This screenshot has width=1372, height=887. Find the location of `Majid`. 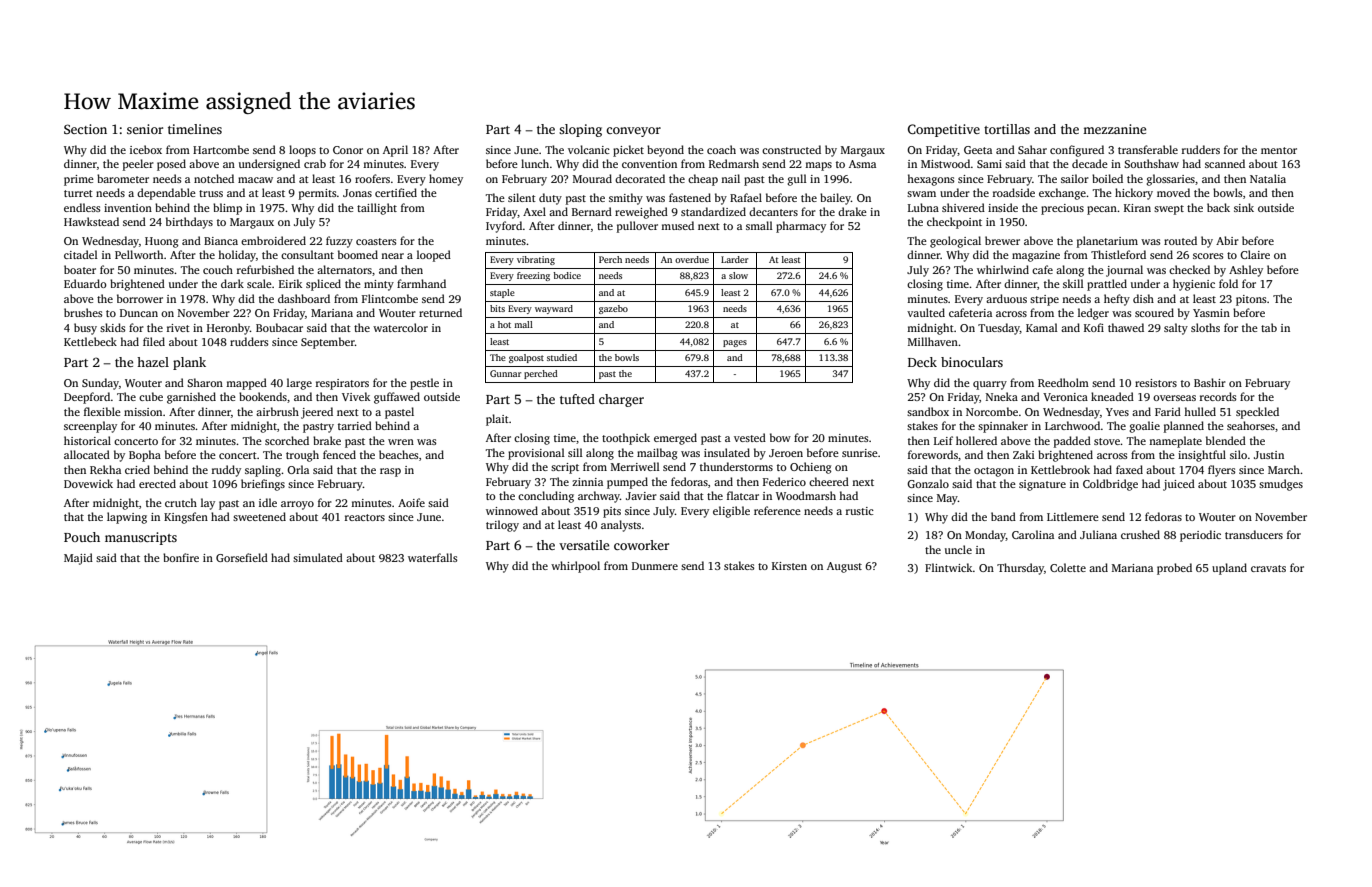

Majid is located at coordinates (78, 559).
